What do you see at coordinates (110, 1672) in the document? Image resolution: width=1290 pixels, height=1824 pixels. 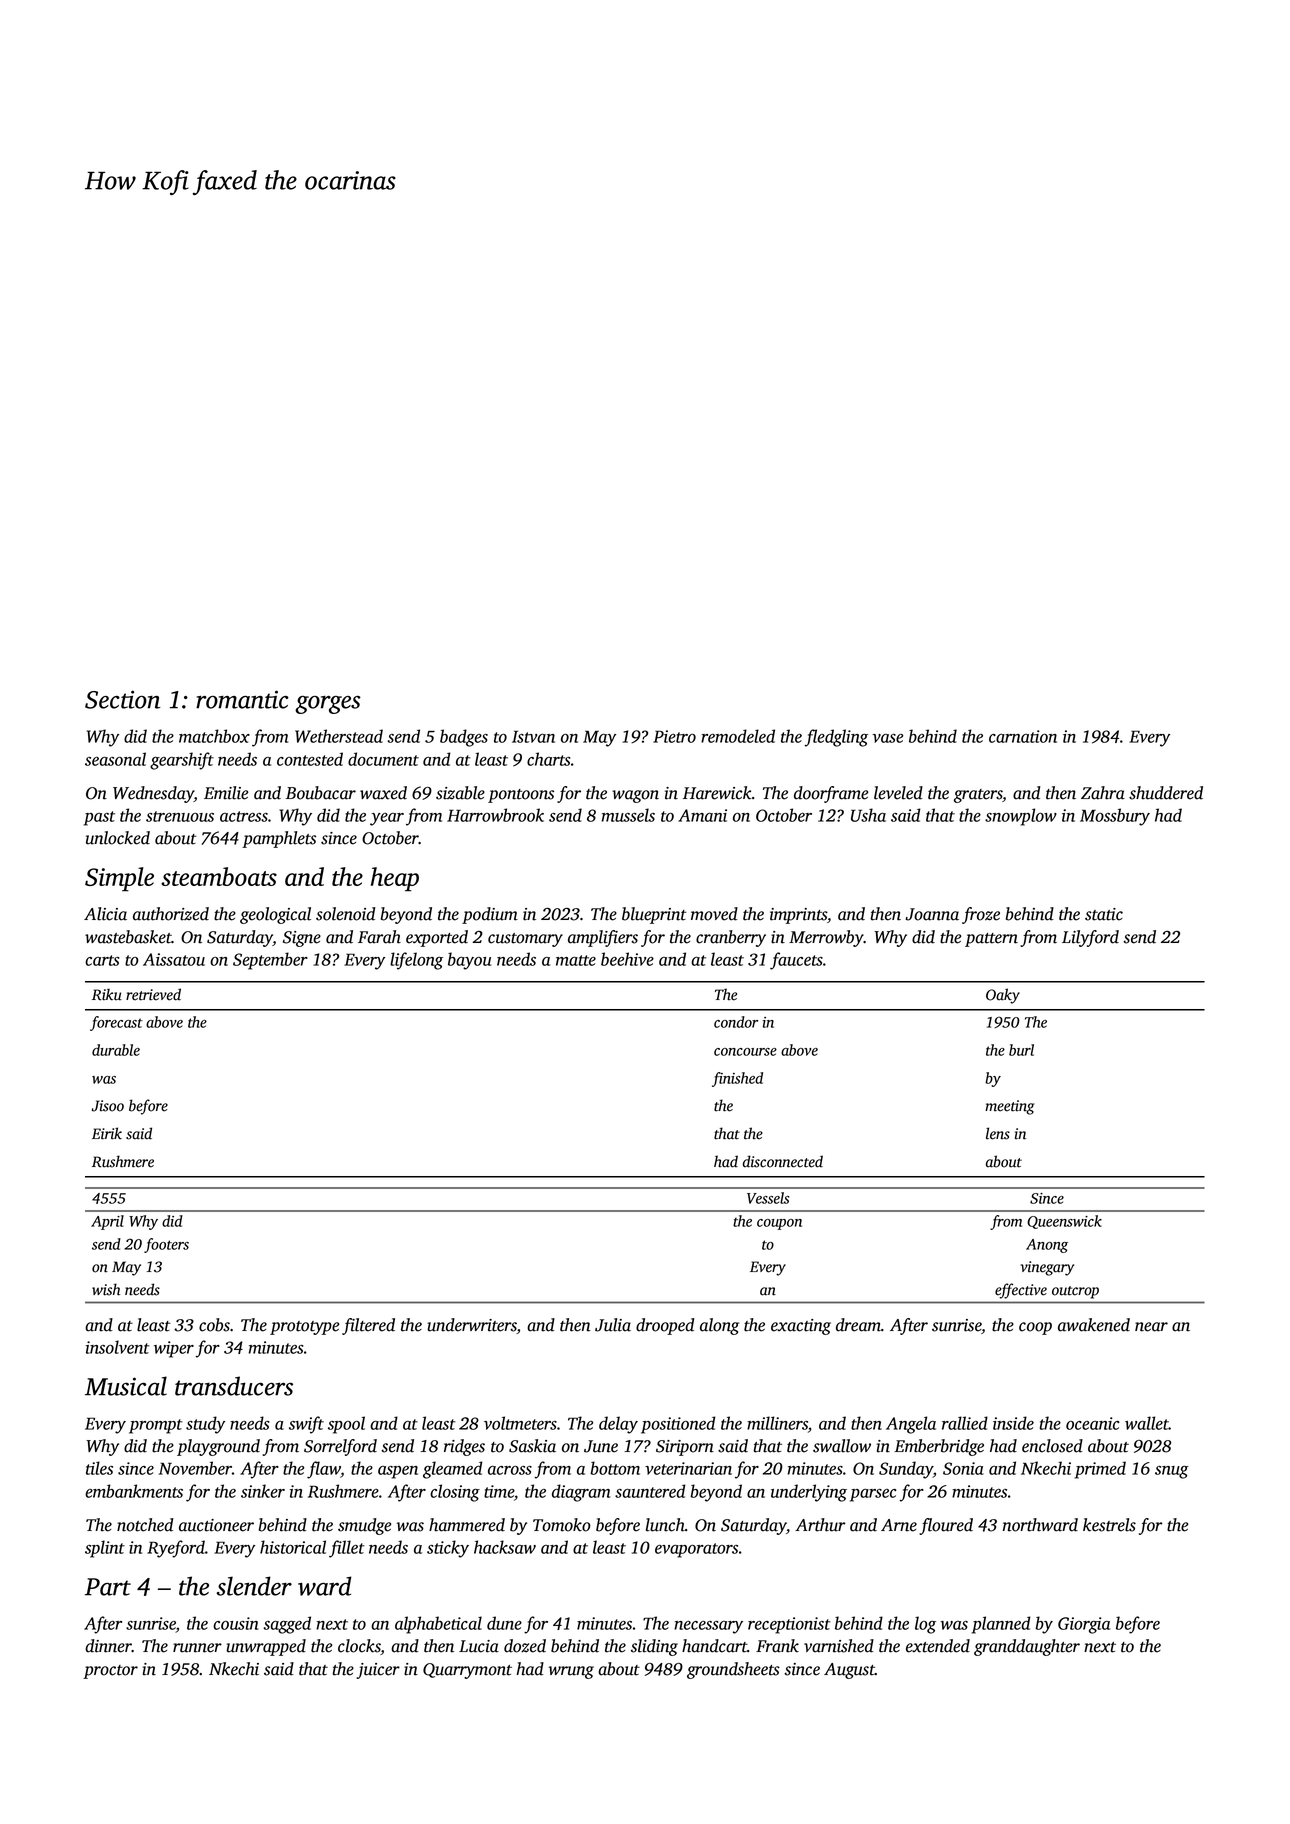 I see `proctor` at bounding box center [110, 1672].
